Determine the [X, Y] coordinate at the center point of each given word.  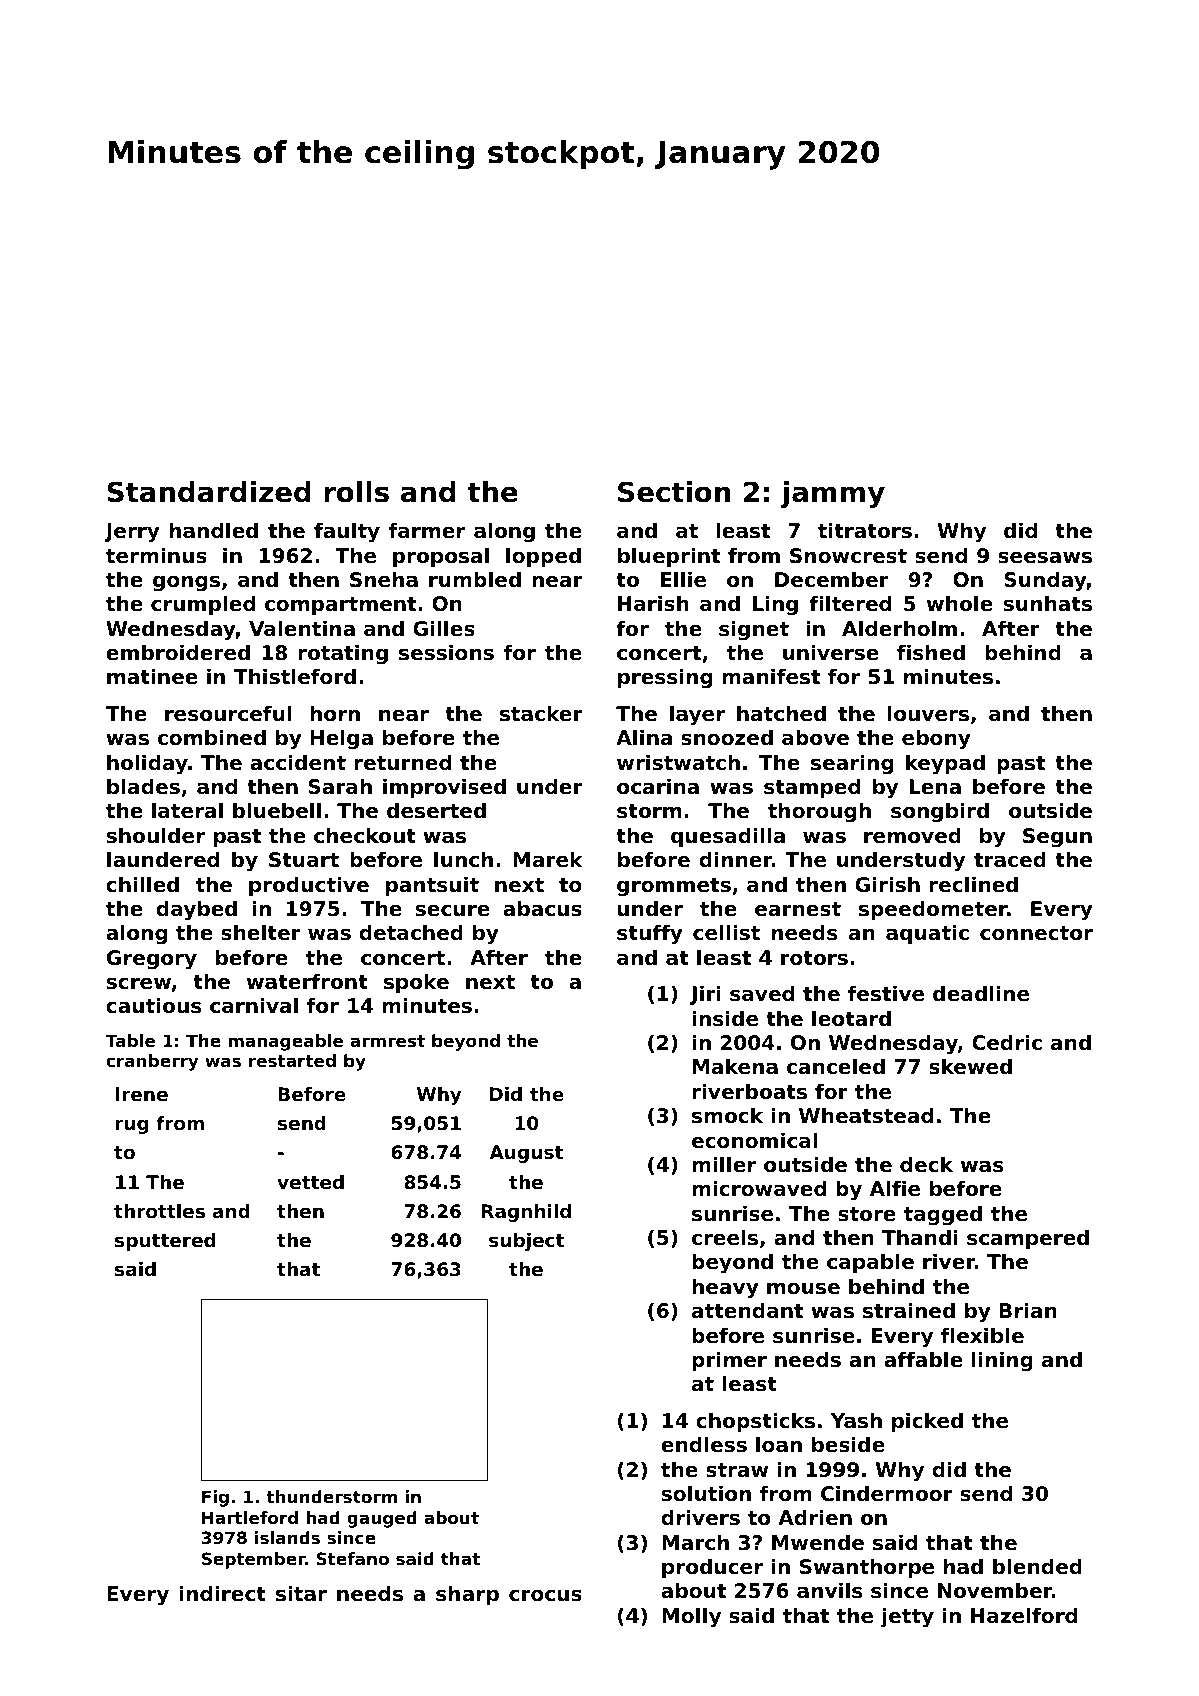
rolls [356, 492]
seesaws [1045, 557]
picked [927, 1422]
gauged [382, 1519]
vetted [310, 1182]
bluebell [277, 810]
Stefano [353, 1558]
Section [674, 492]
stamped [812, 788]
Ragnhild [526, 1213]
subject [526, 1242]
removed [912, 835]
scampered [1028, 1239]
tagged [943, 1215]
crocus [545, 1595]
